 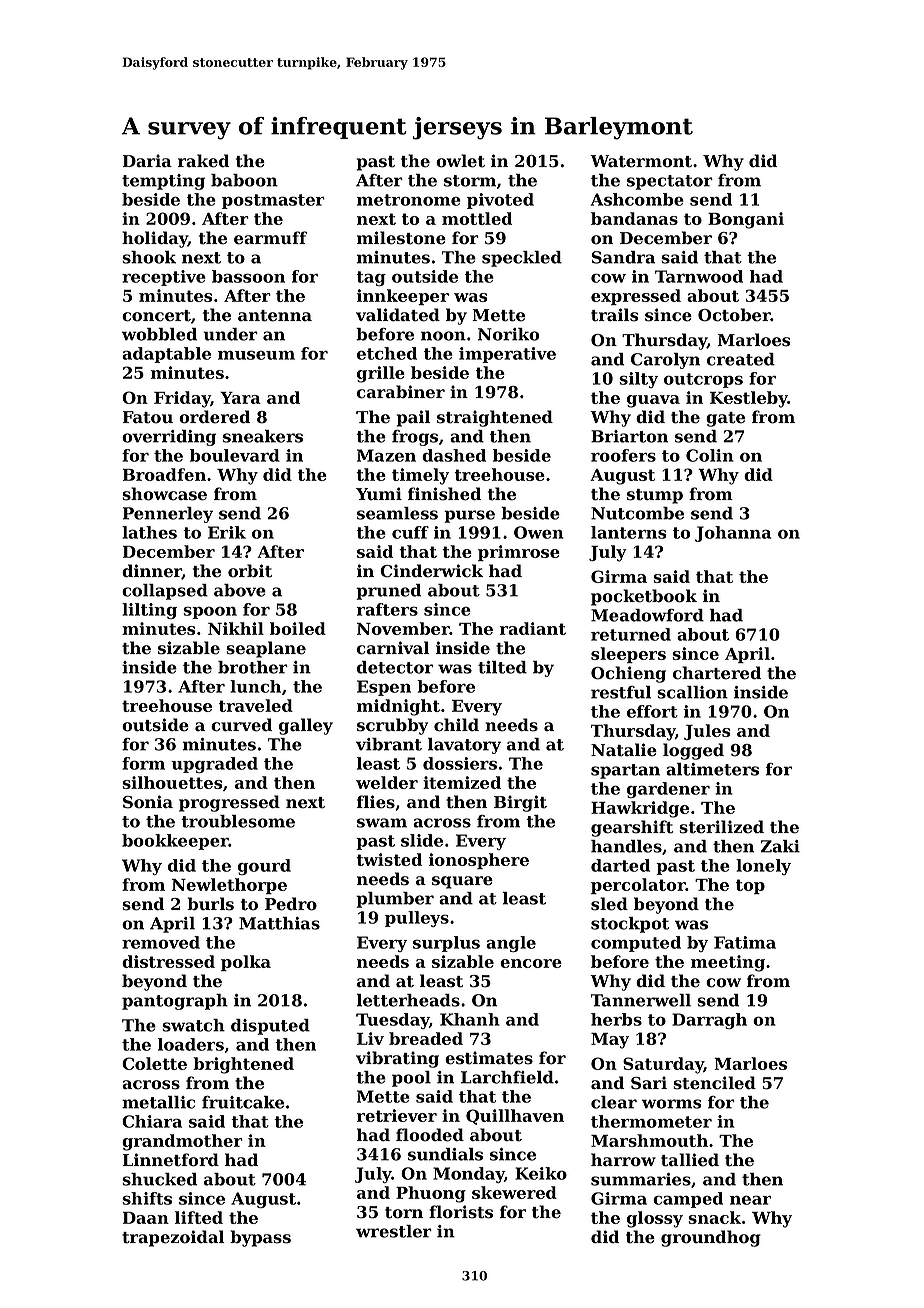 I want to click on Tarnwood, so click(x=699, y=276).
